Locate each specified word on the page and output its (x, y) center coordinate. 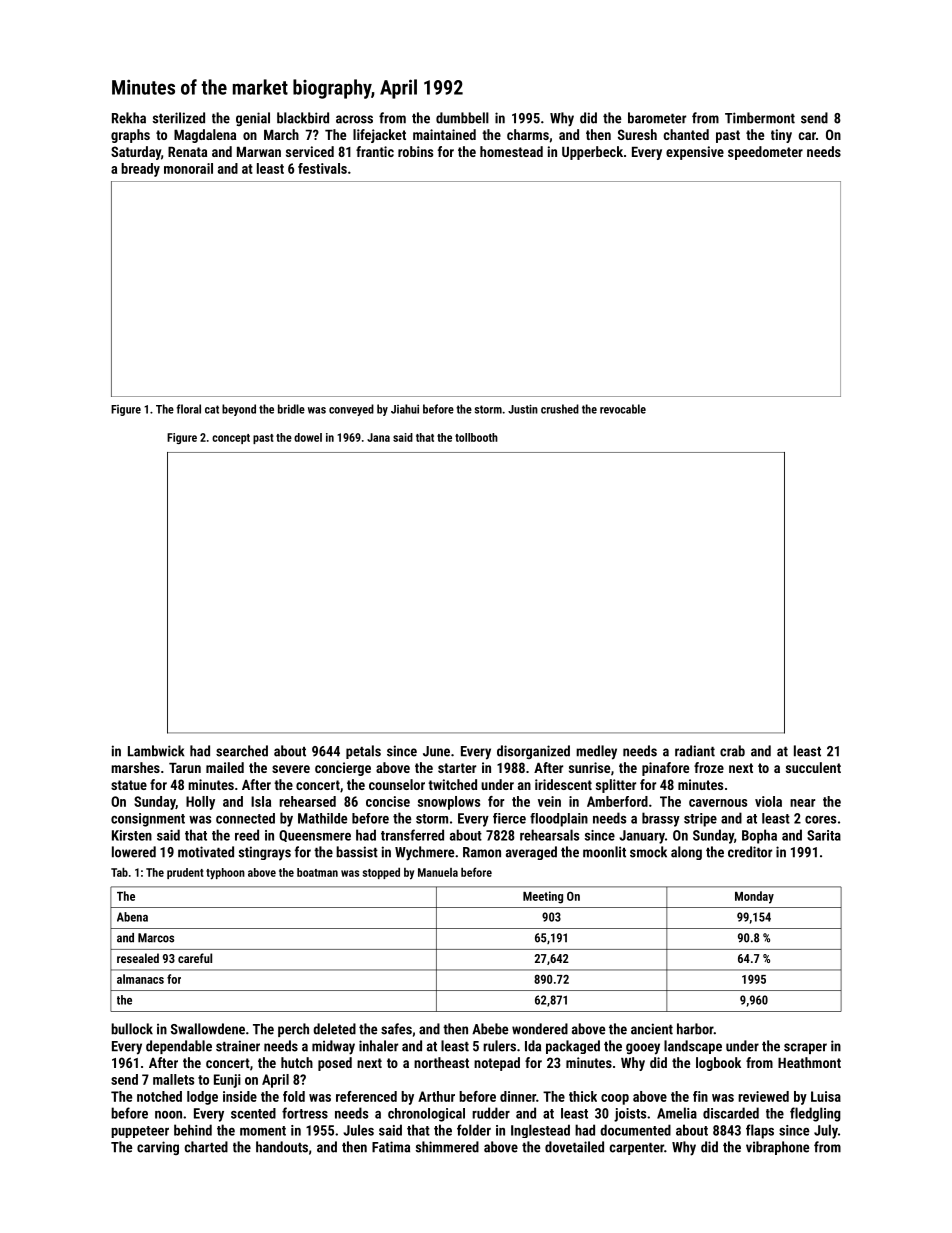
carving (158, 1148)
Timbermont (760, 118)
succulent (813, 767)
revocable (623, 409)
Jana (378, 437)
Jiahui (405, 409)
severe (291, 769)
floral (189, 409)
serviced (310, 151)
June (436, 751)
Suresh (637, 134)
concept (231, 439)
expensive (695, 153)
